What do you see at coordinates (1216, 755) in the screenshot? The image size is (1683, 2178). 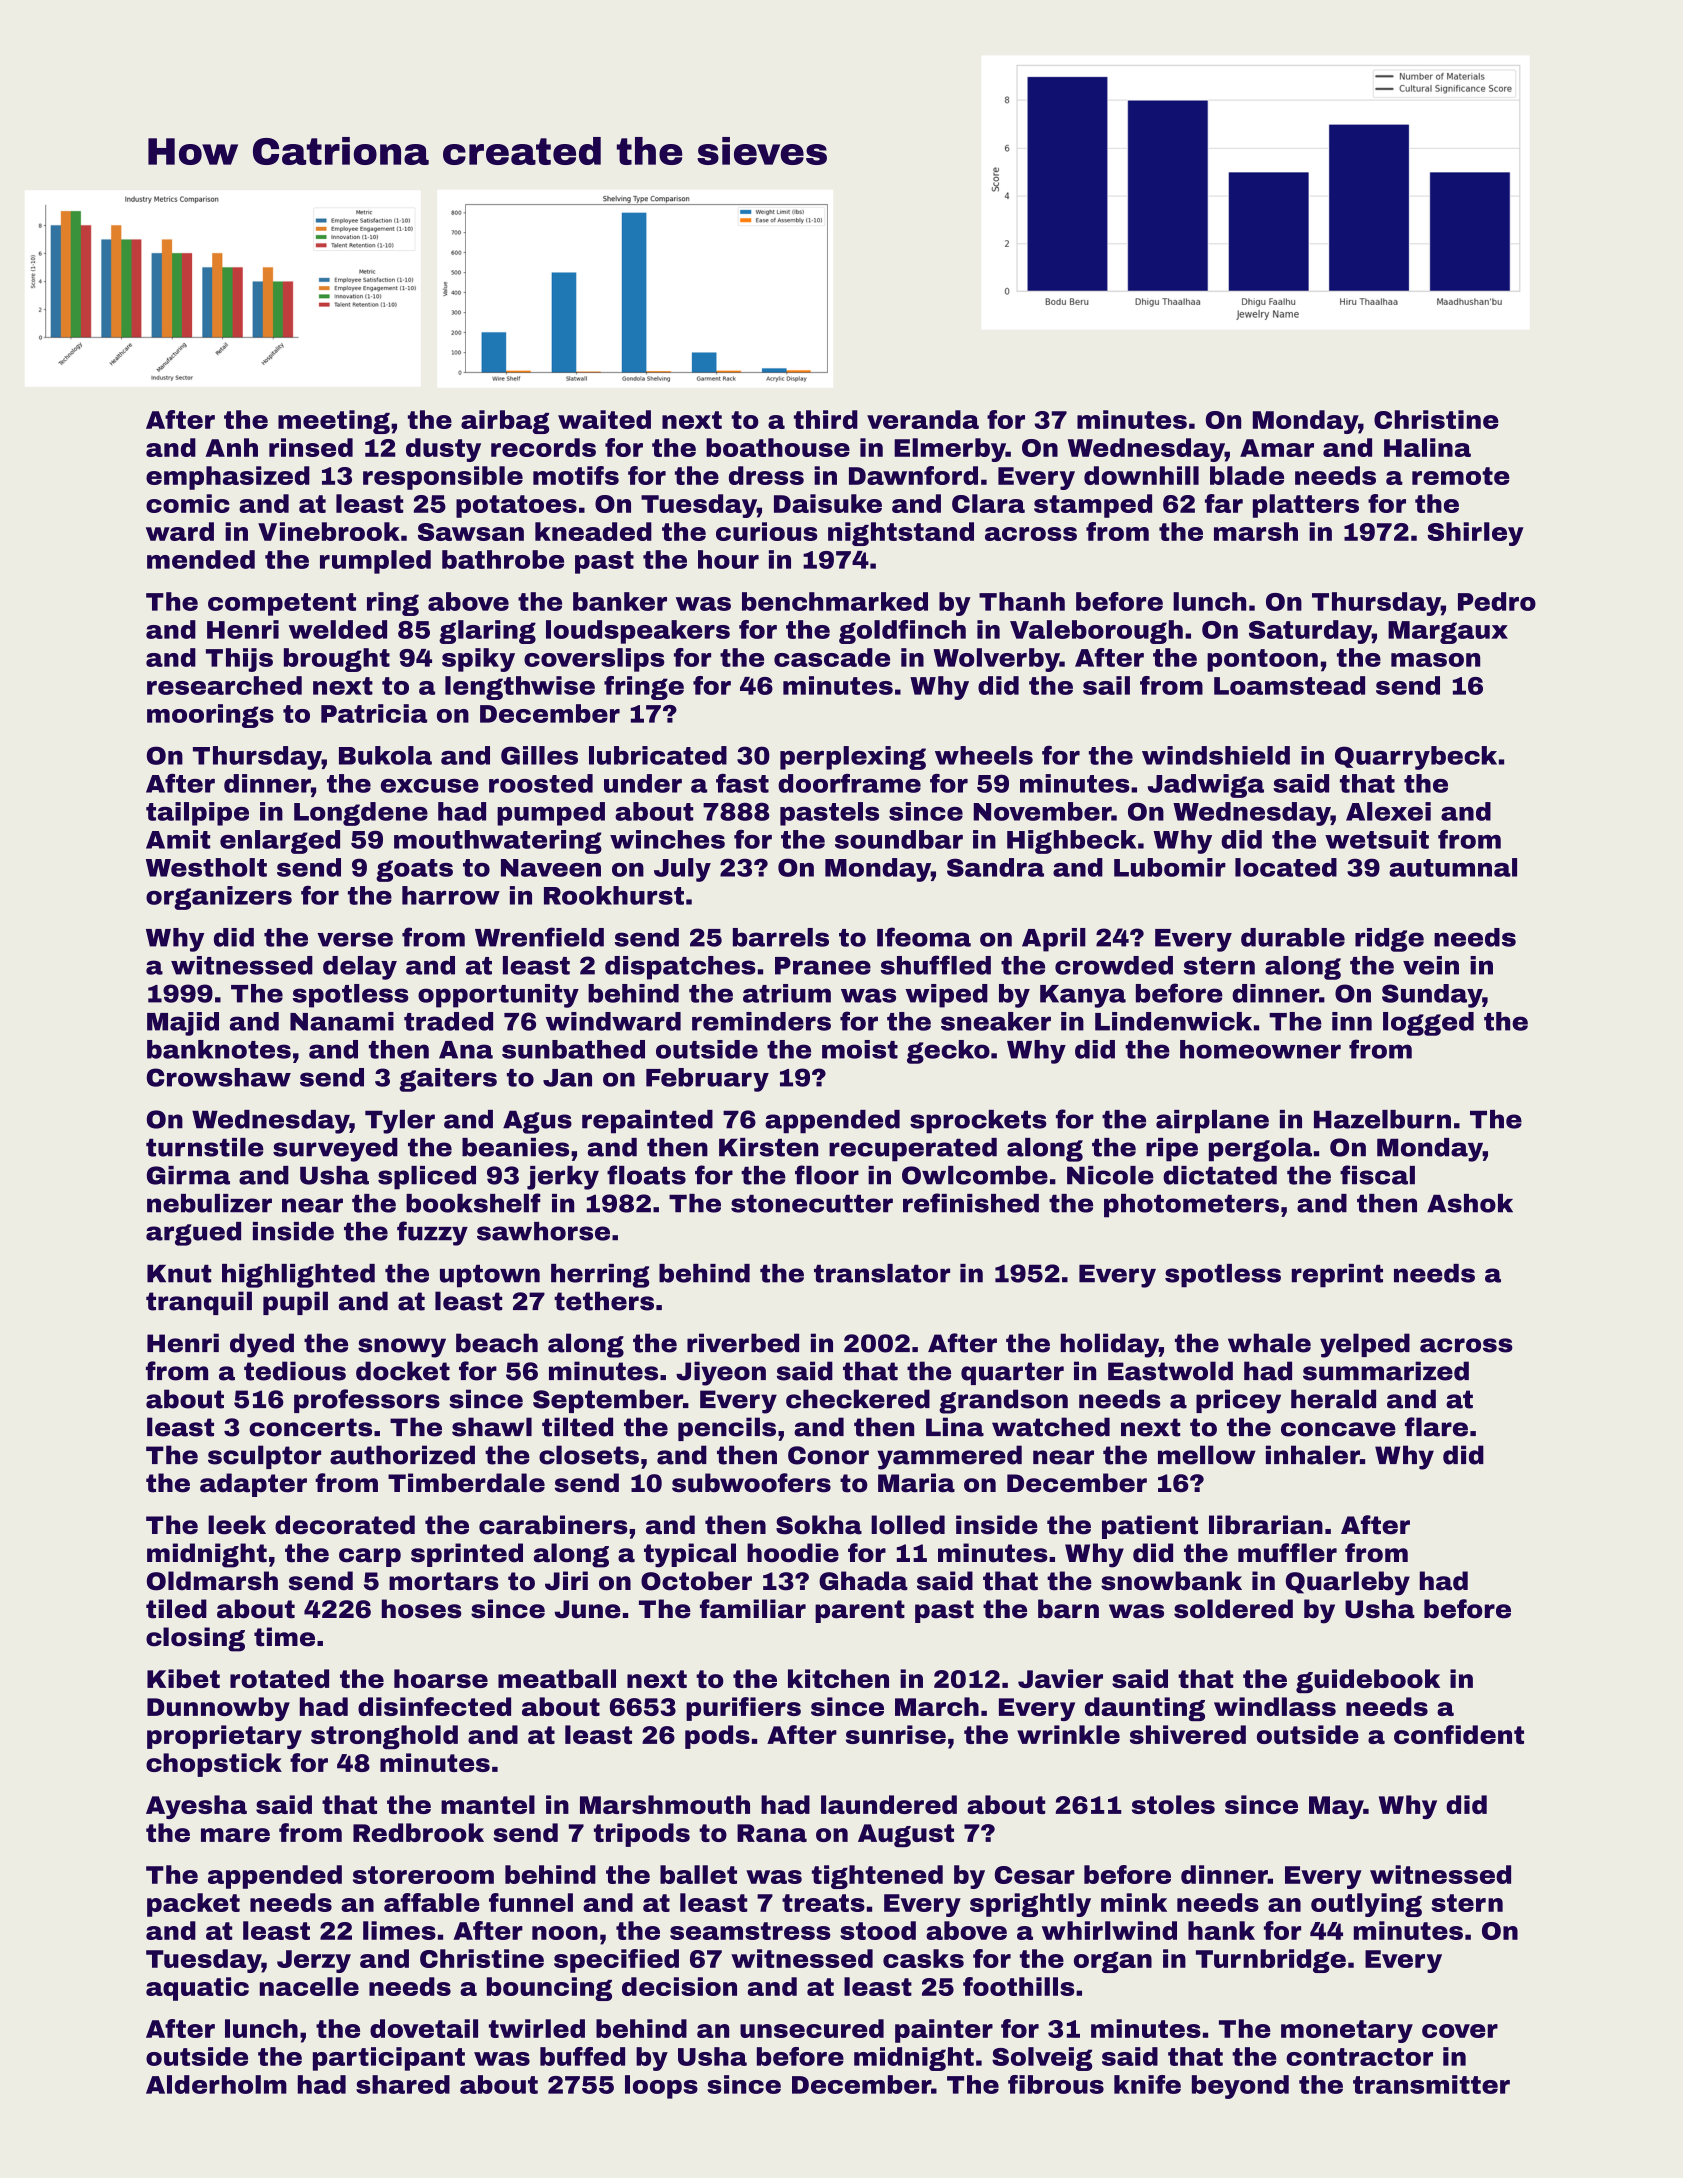 I see `windshield` at bounding box center [1216, 755].
